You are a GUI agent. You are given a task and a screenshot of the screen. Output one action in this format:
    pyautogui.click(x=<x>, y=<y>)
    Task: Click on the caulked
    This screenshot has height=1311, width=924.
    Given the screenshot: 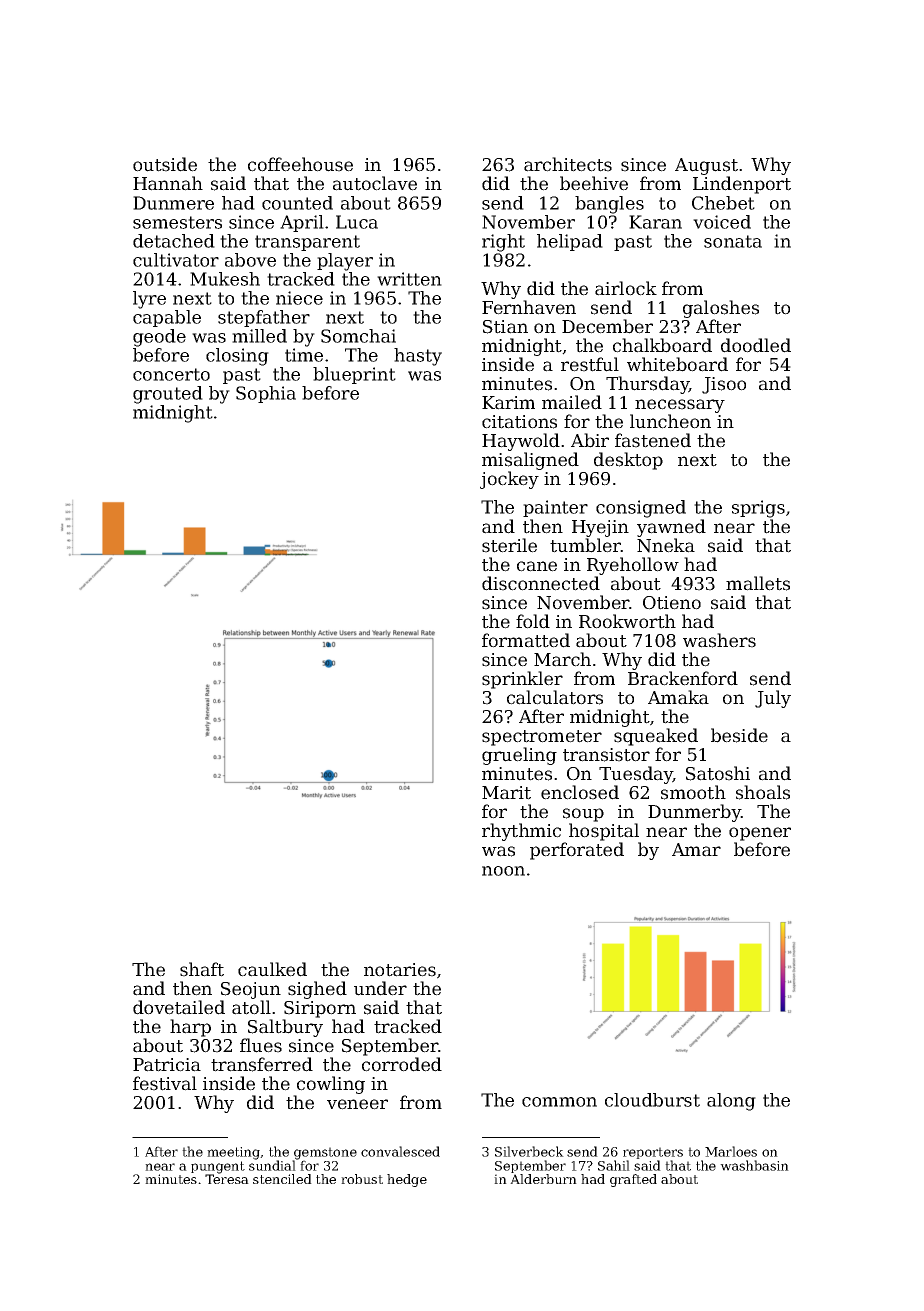 What is the action you would take?
    pyautogui.click(x=272, y=969)
